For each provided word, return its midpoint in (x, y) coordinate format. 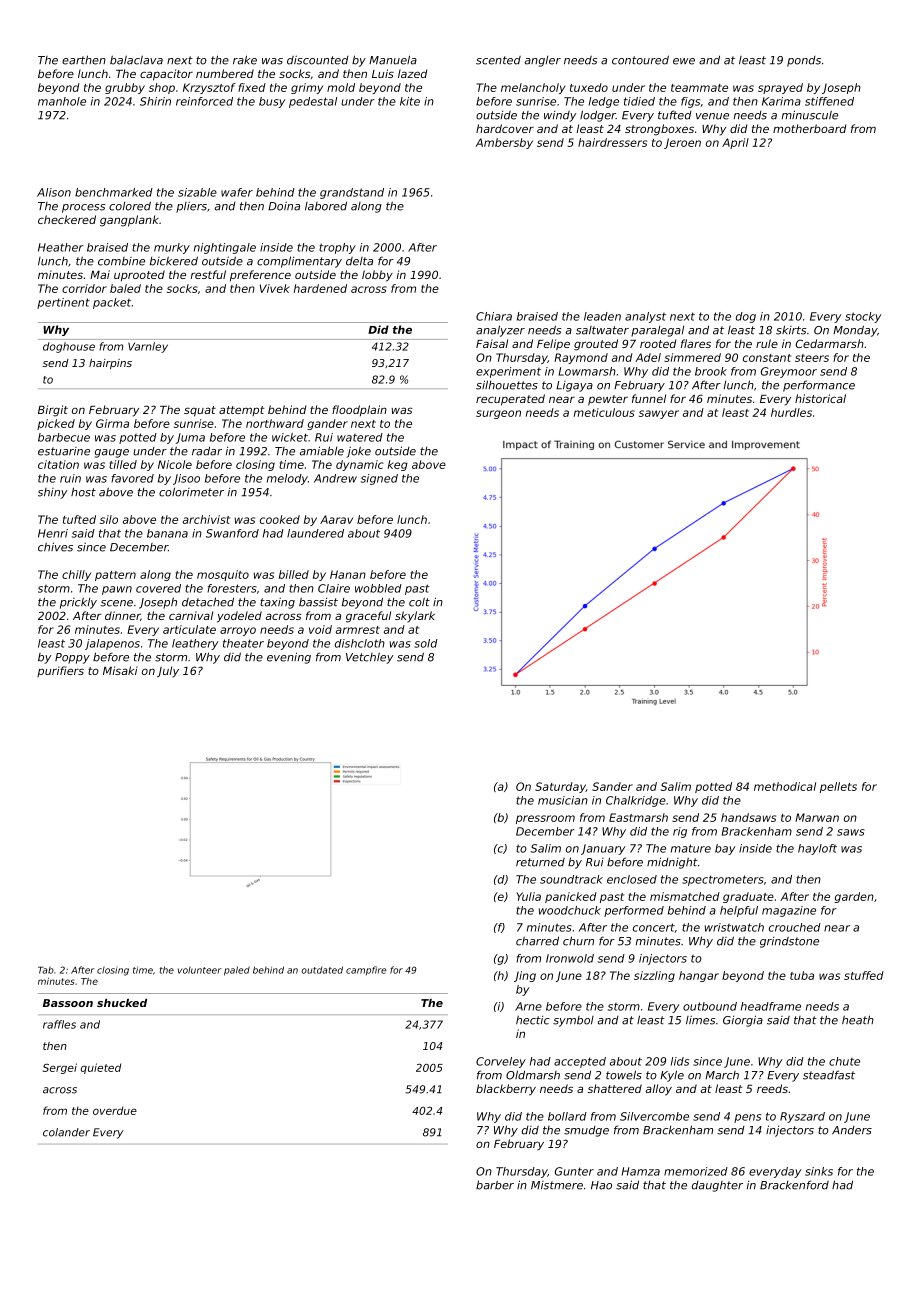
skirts (791, 330)
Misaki (120, 670)
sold (426, 643)
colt (419, 602)
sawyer (659, 414)
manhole (62, 101)
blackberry (506, 1090)
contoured (640, 60)
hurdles (791, 412)
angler (543, 61)
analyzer (500, 331)
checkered (67, 219)
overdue (115, 1110)
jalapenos (112, 644)
